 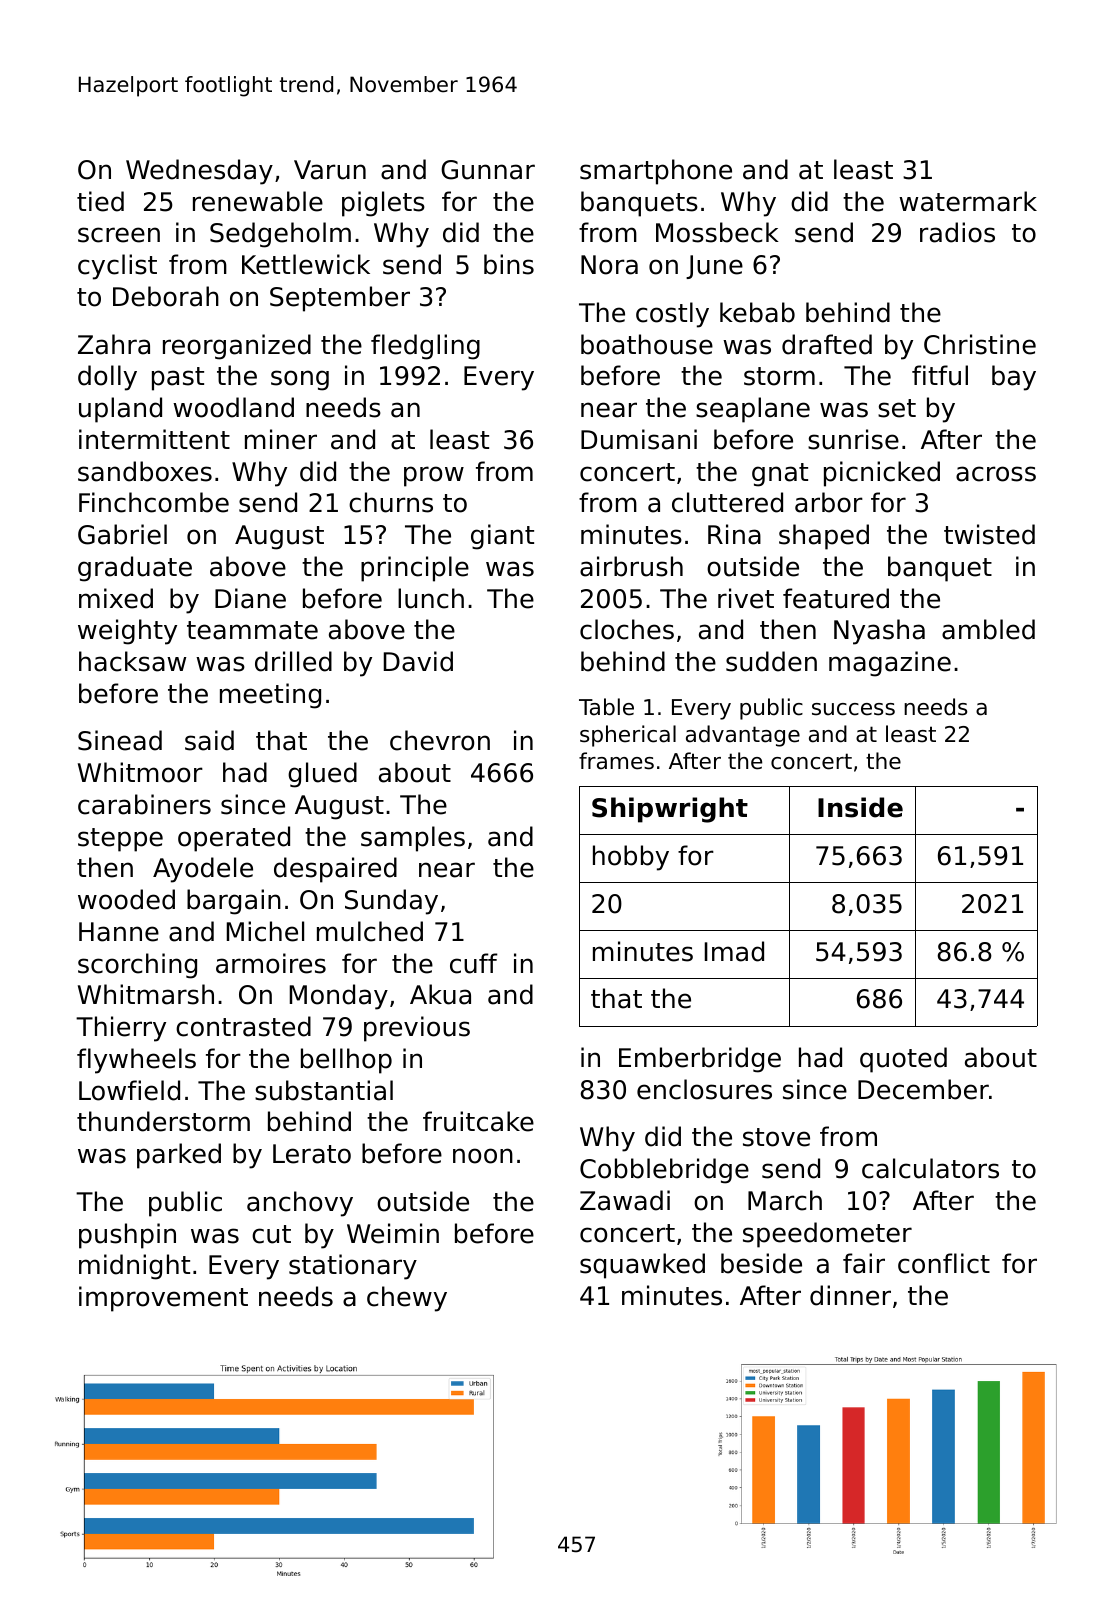 What do you see at coordinates (930, 1168) in the page?
I see `calculators` at bounding box center [930, 1168].
